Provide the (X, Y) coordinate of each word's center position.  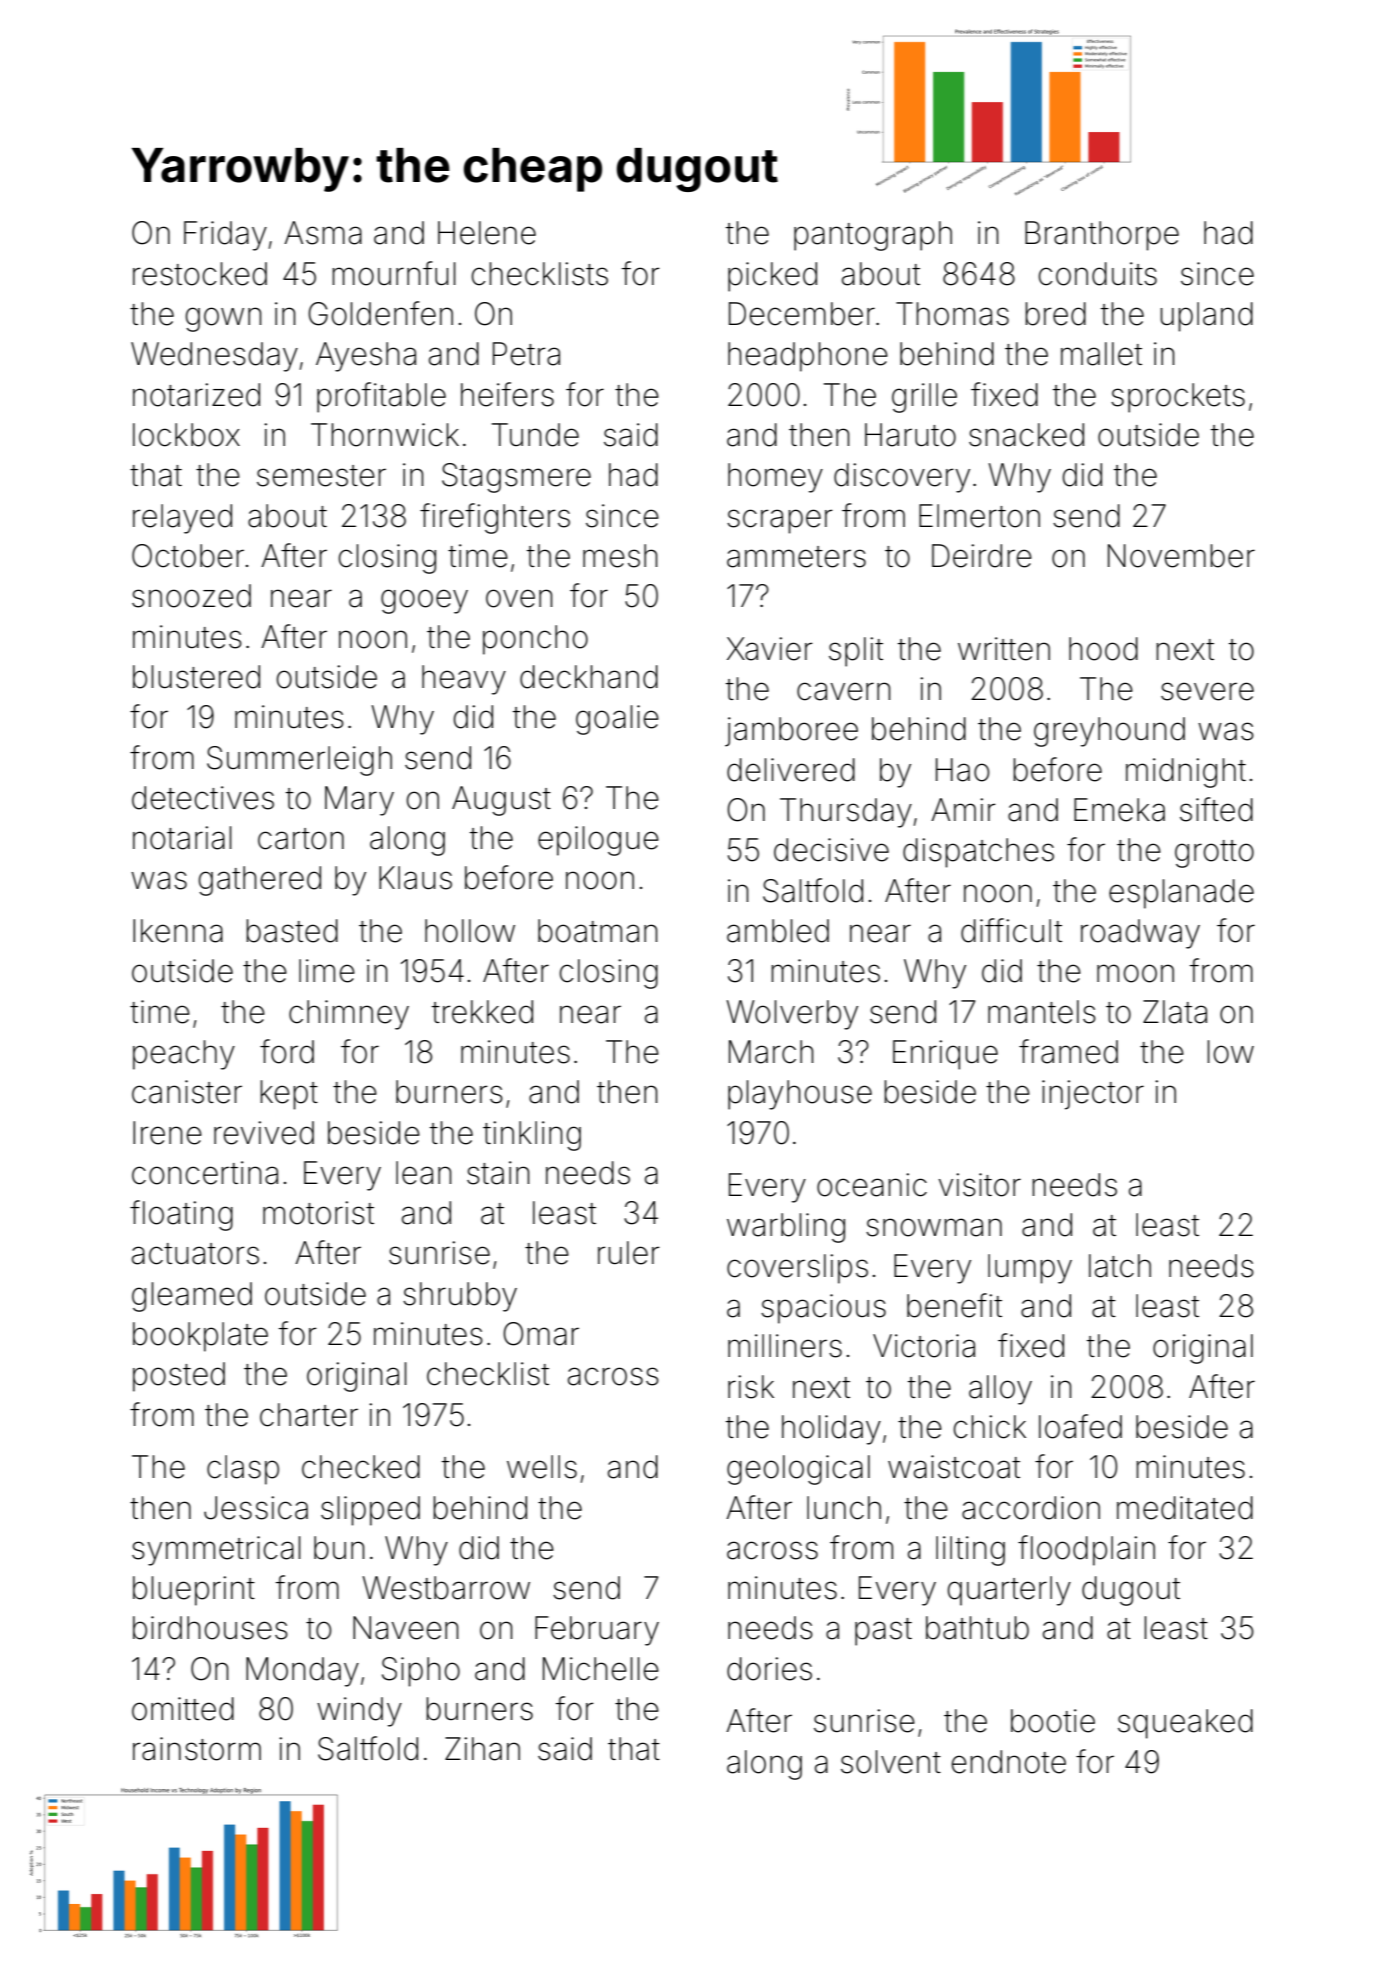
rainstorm (197, 1749)
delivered (791, 770)
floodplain (1086, 1550)
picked (772, 277)
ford (287, 1051)
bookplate (200, 1337)
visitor (979, 1185)
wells (542, 1467)
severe (1207, 691)
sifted (1216, 809)
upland (1206, 317)
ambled (778, 931)
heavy (464, 680)
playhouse (800, 1095)
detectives (203, 798)
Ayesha (366, 357)
